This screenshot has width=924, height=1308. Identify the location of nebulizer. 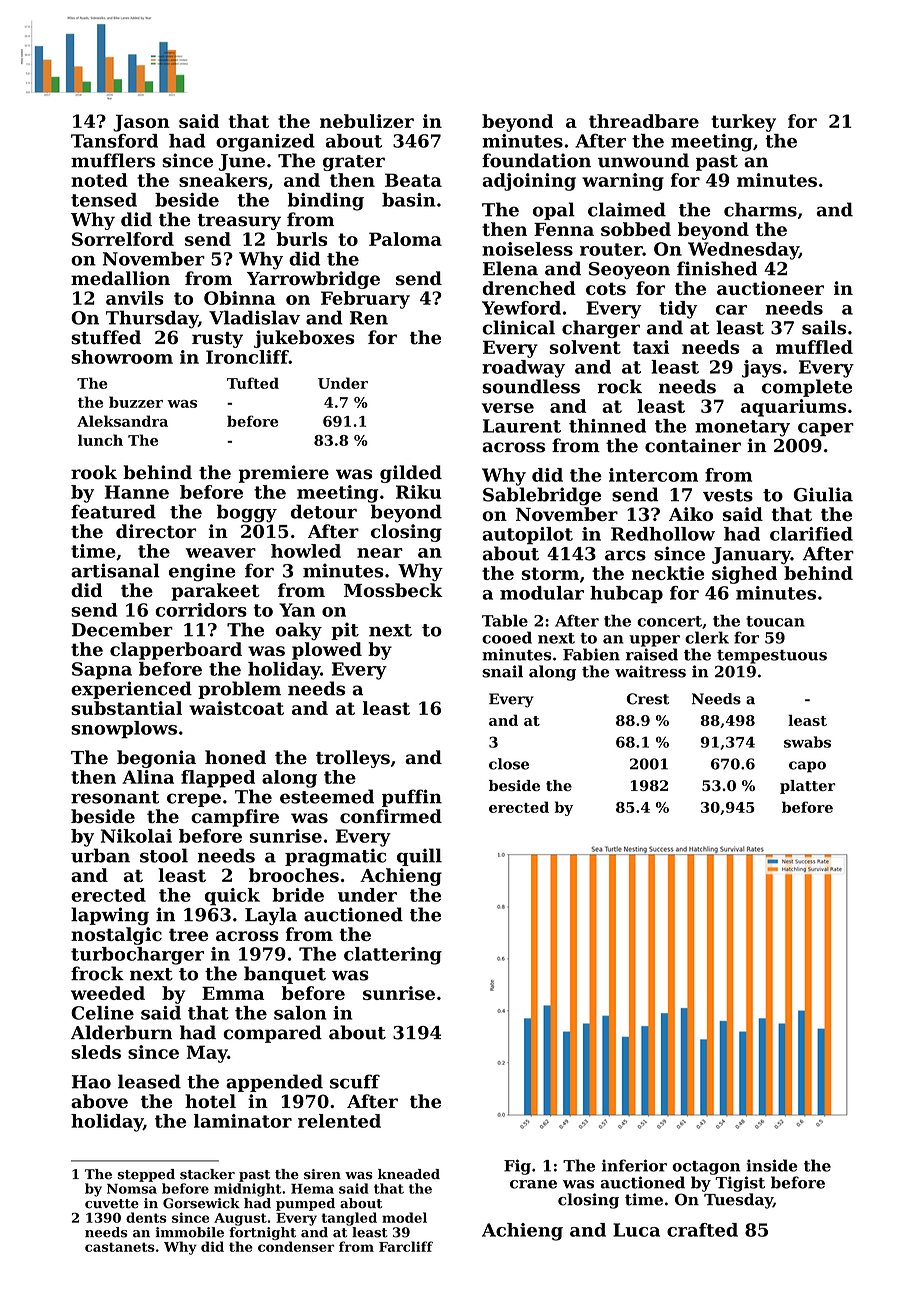
(367, 121).
